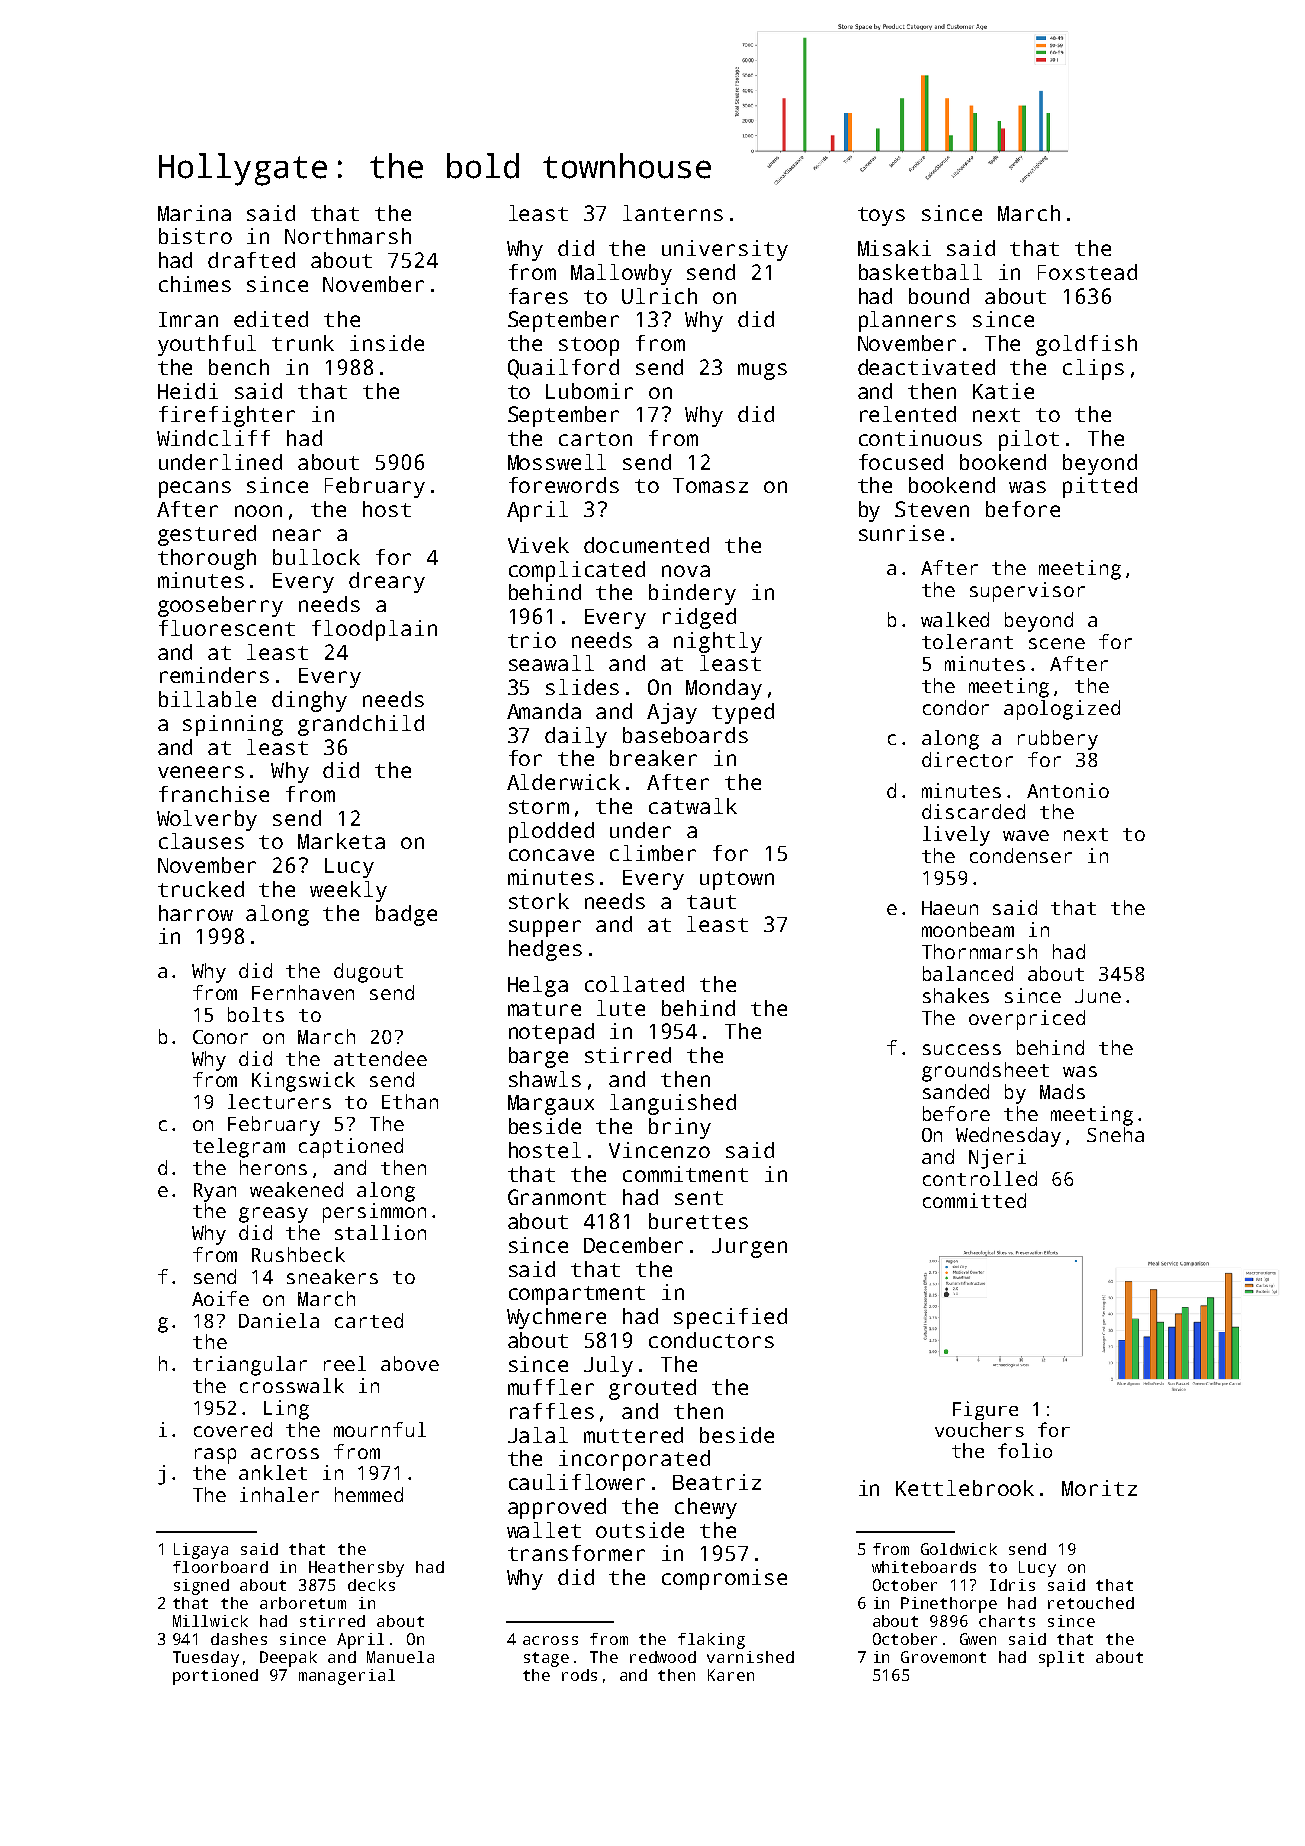 The height and width of the page is (1846, 1305). Describe the element at coordinates (201, 1551) in the page. I see `Ligaya` at that location.
